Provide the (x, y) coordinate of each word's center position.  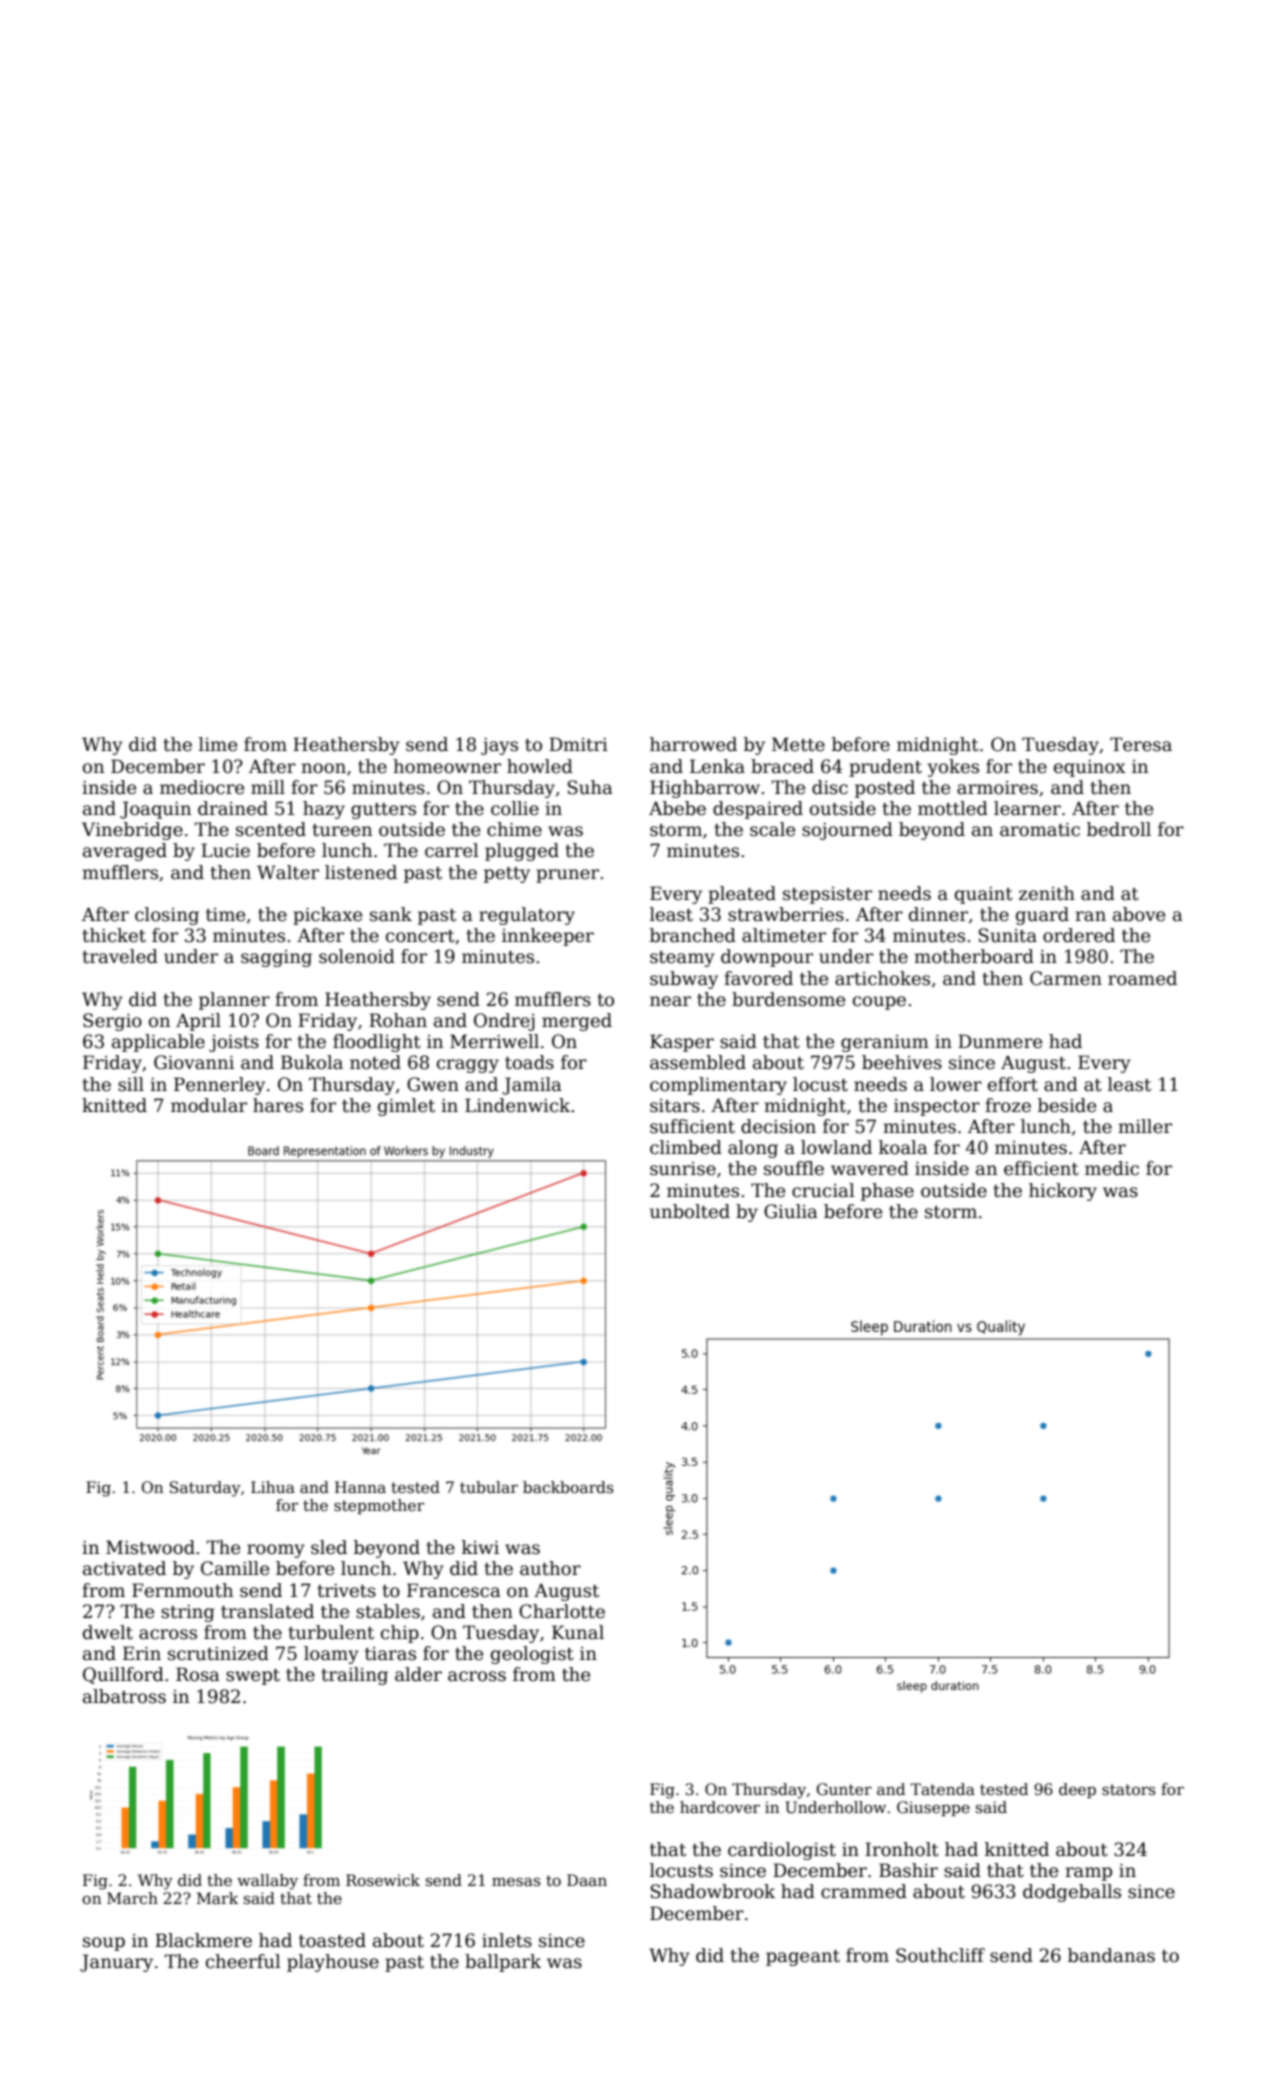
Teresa (1141, 744)
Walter (288, 872)
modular (209, 1105)
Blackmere (203, 1940)
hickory (1063, 1192)
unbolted (690, 1211)
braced (782, 766)
